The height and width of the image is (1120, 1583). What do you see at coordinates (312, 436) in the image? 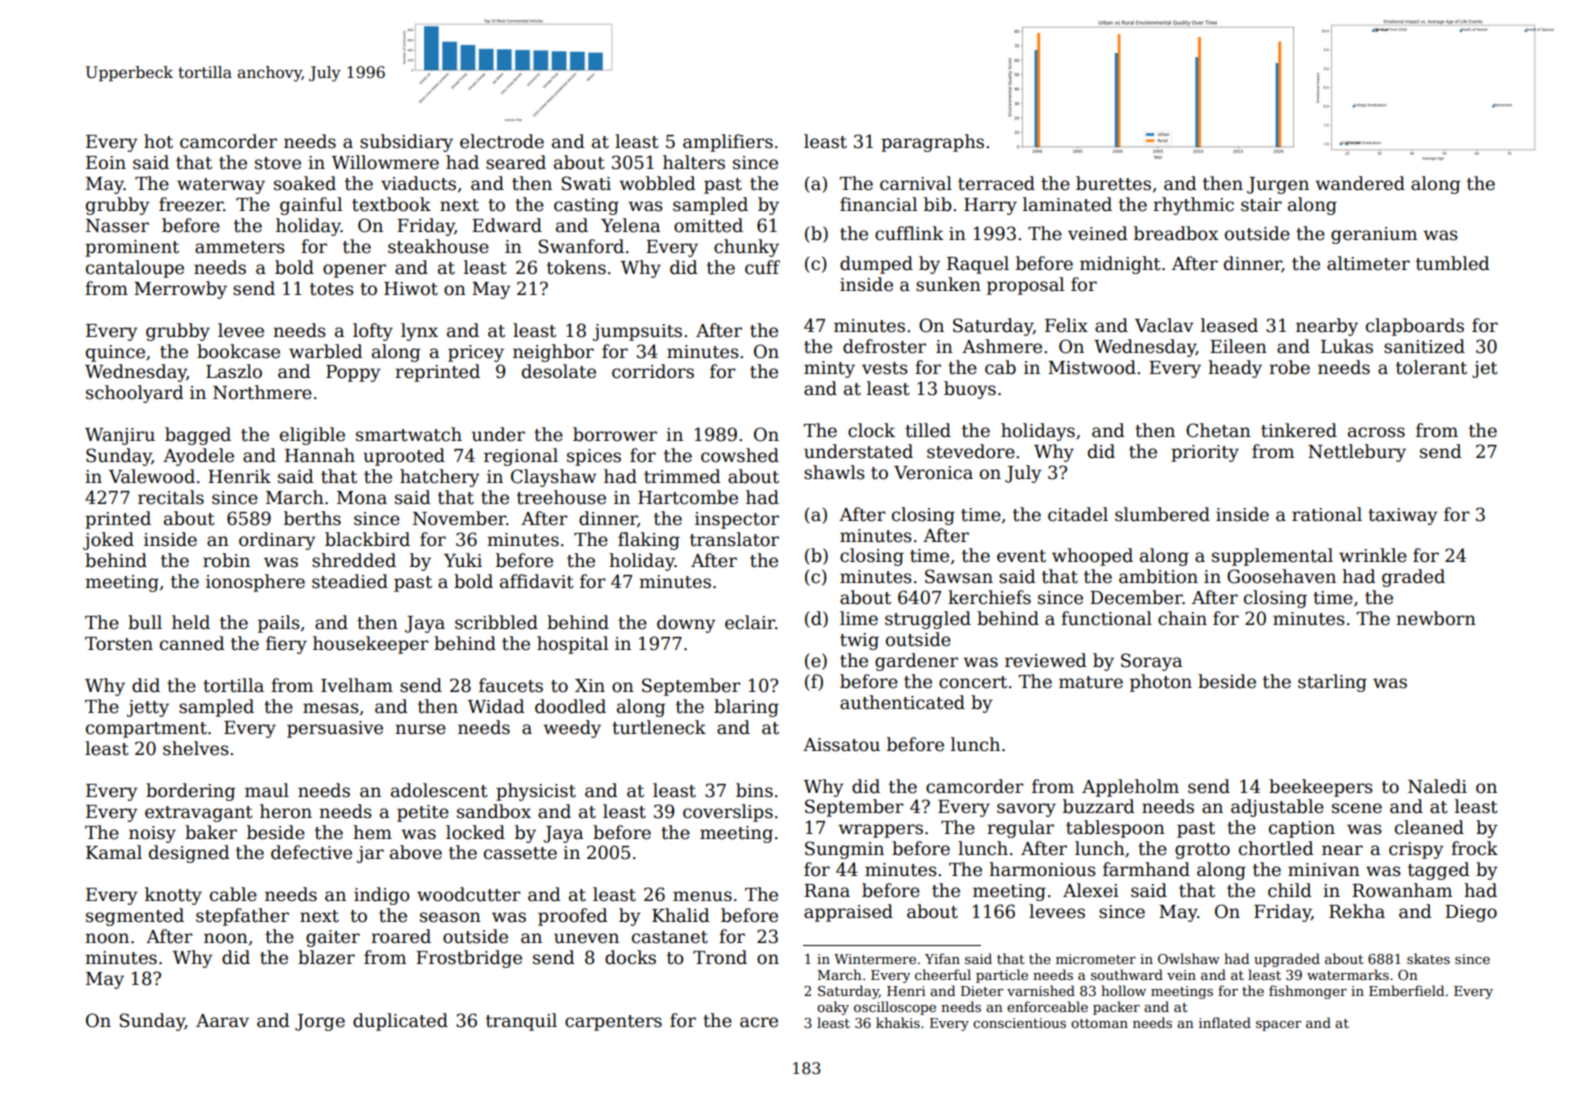
I see `eligible` at bounding box center [312, 436].
